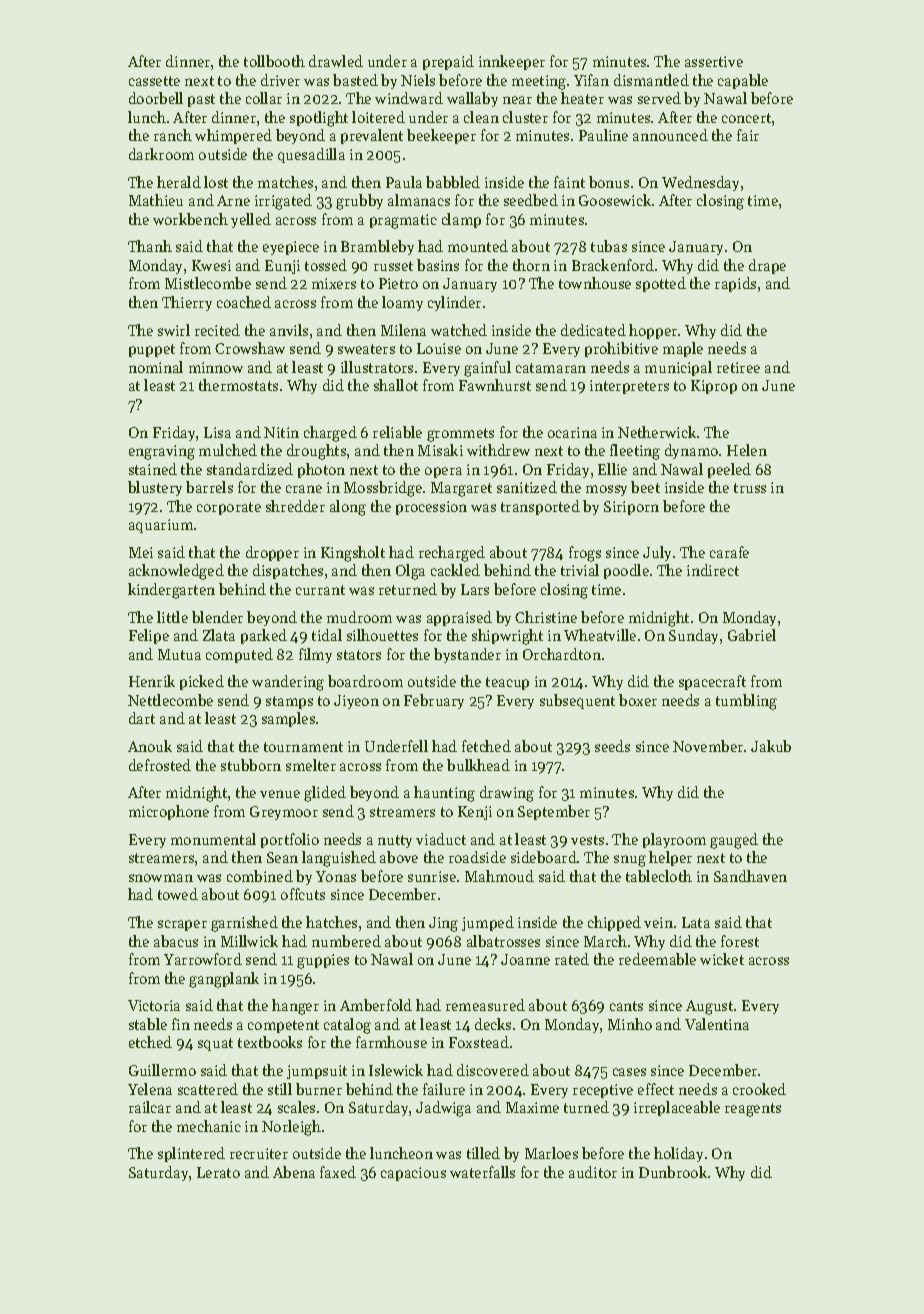  What do you see at coordinates (472, 99) in the page?
I see `wallaby` at bounding box center [472, 99].
